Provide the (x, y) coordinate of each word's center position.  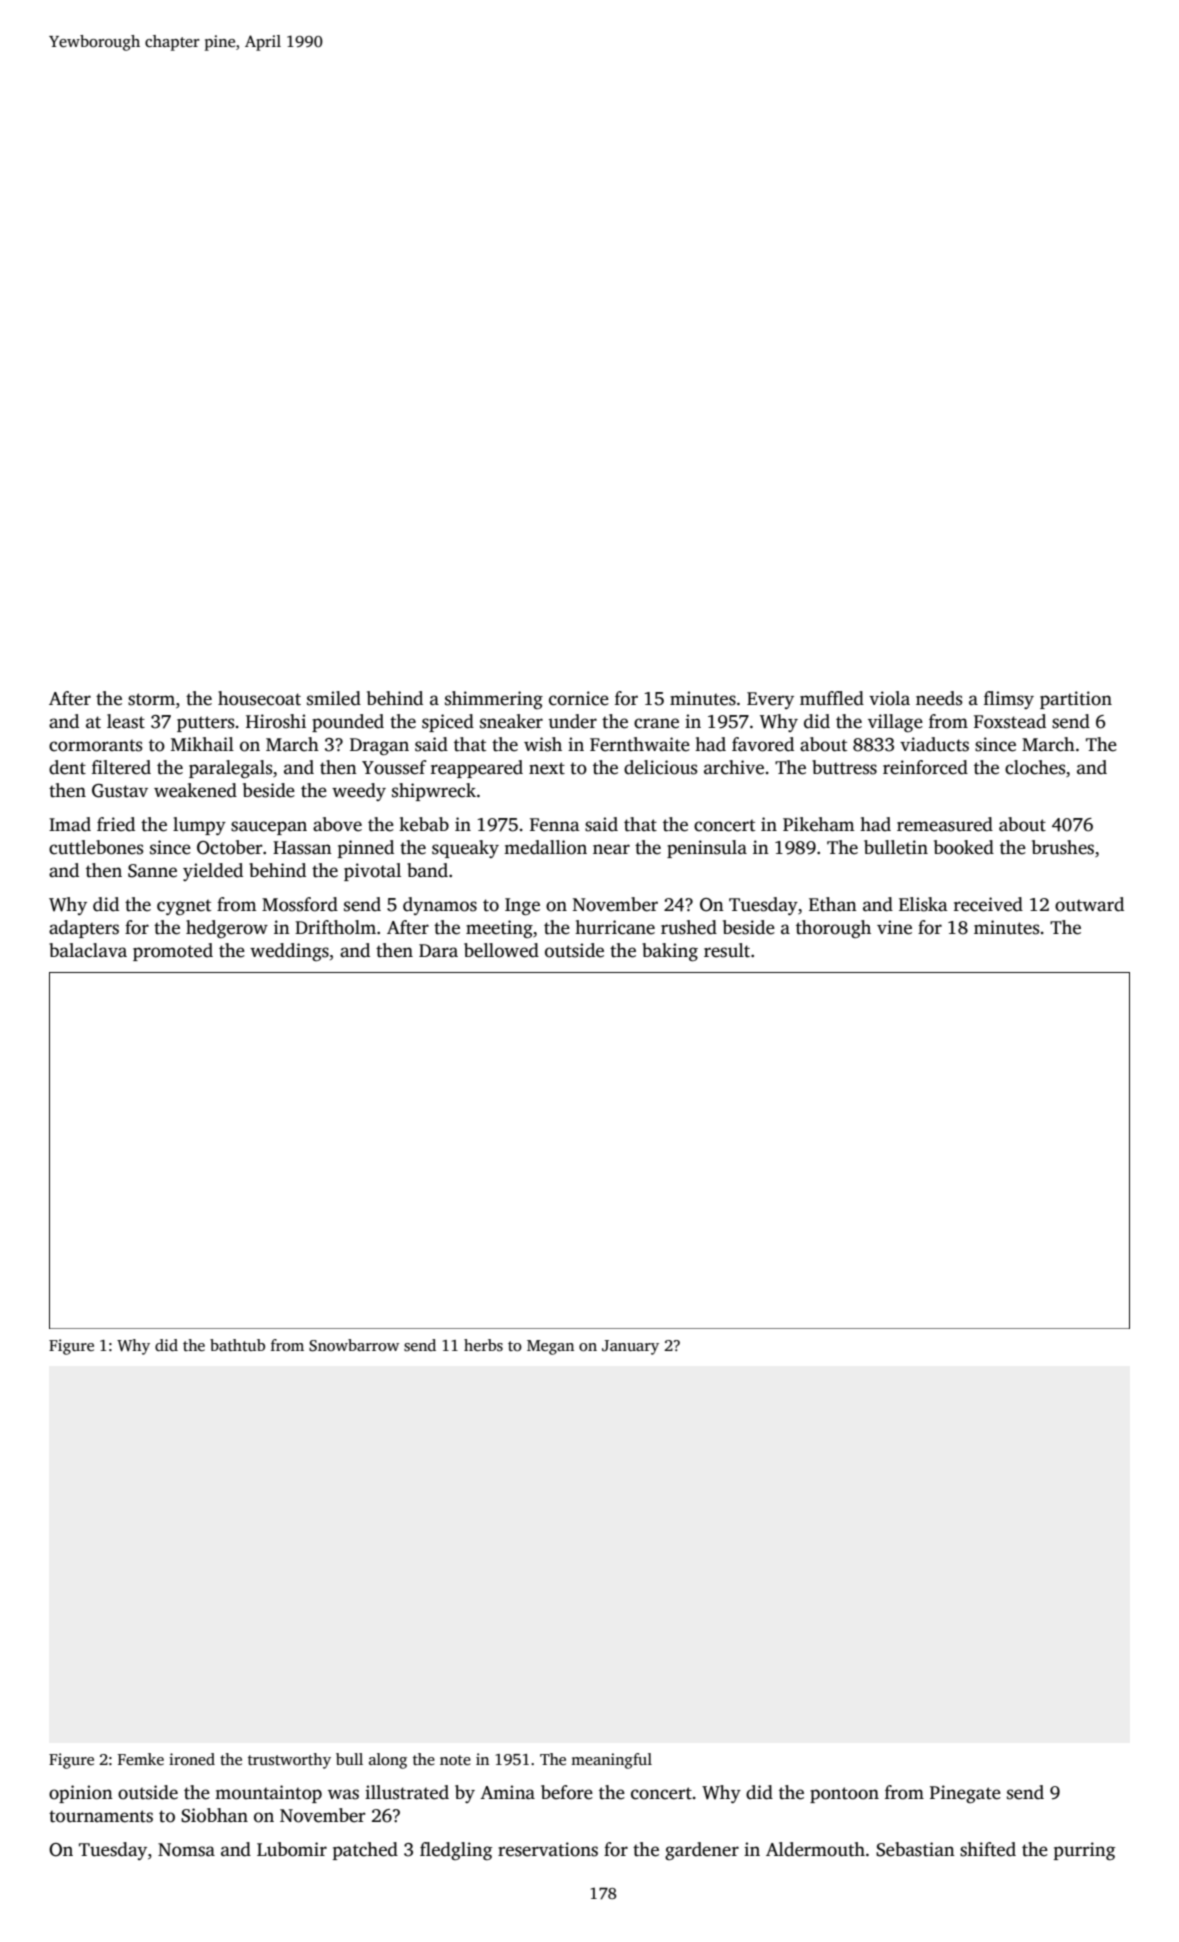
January (630, 1347)
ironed (192, 1759)
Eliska (923, 904)
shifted (988, 1849)
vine (894, 927)
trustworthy (289, 1761)
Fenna (555, 825)
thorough (833, 929)
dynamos (440, 906)
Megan (550, 1347)
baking (670, 952)
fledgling (456, 1851)
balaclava (88, 950)
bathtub (237, 1345)
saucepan (269, 828)
